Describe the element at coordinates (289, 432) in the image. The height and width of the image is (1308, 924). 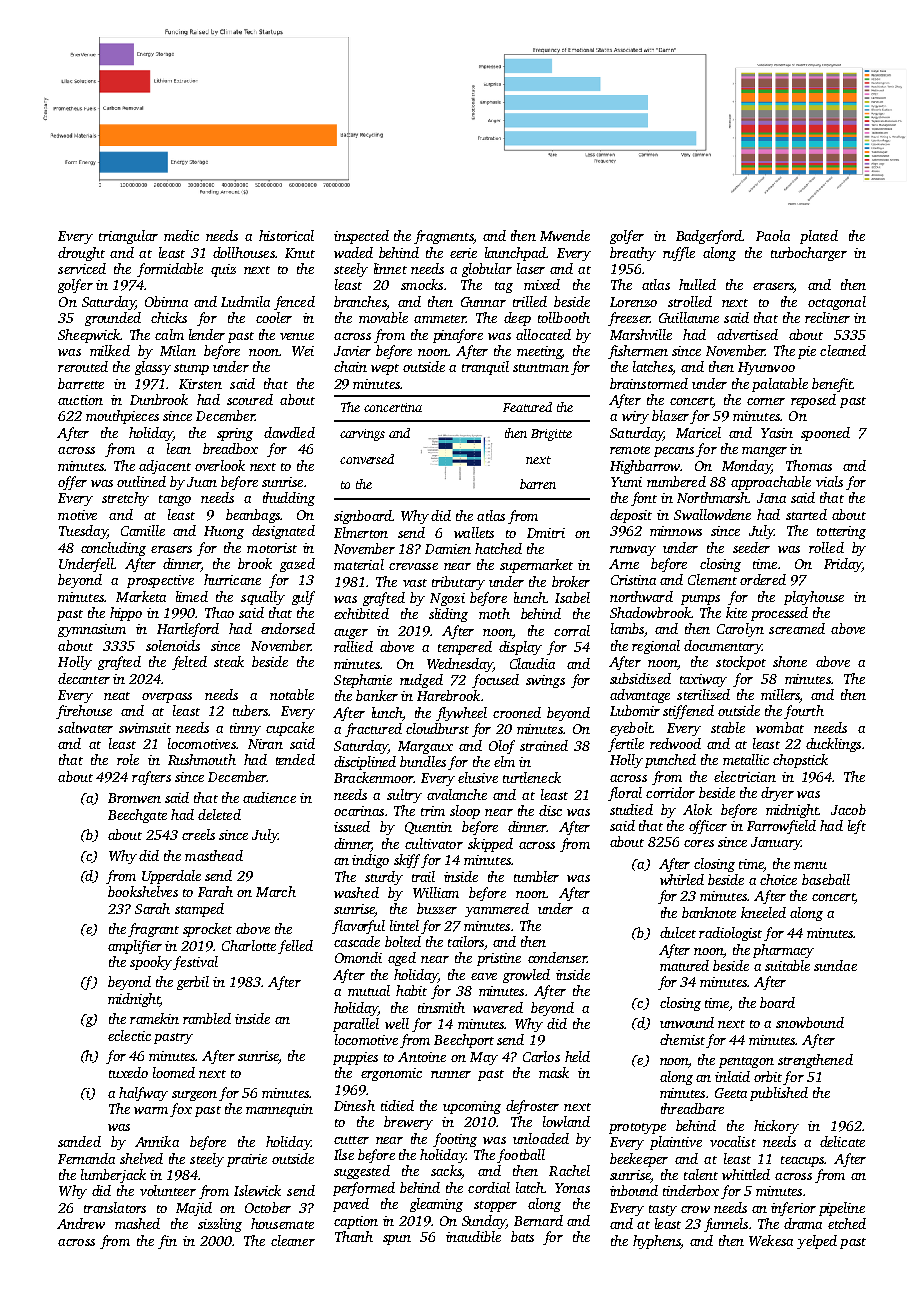
I see `dawdled` at that location.
